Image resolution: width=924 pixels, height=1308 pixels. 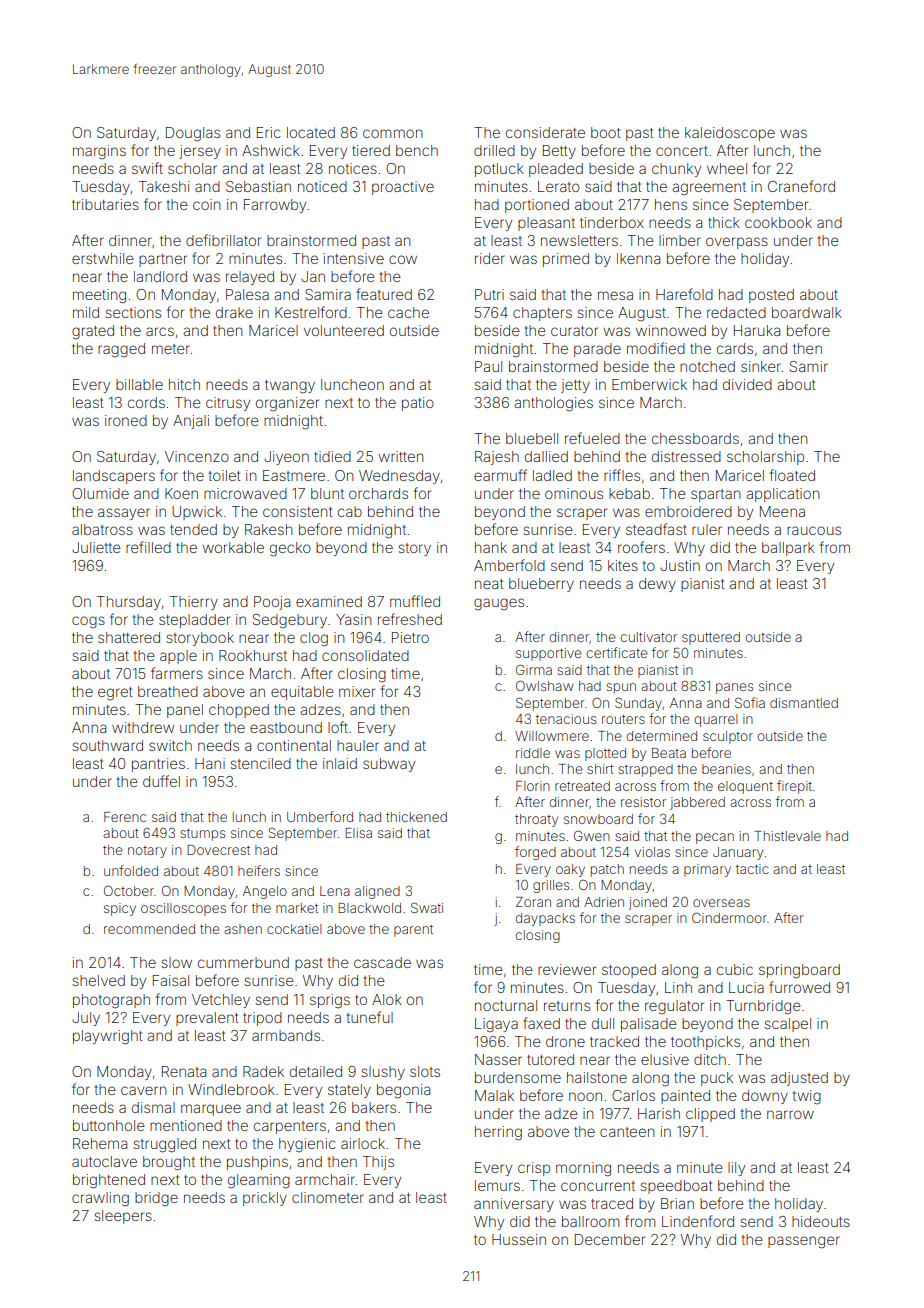 What do you see at coordinates (269, 132) in the screenshot?
I see `Eric` at bounding box center [269, 132].
